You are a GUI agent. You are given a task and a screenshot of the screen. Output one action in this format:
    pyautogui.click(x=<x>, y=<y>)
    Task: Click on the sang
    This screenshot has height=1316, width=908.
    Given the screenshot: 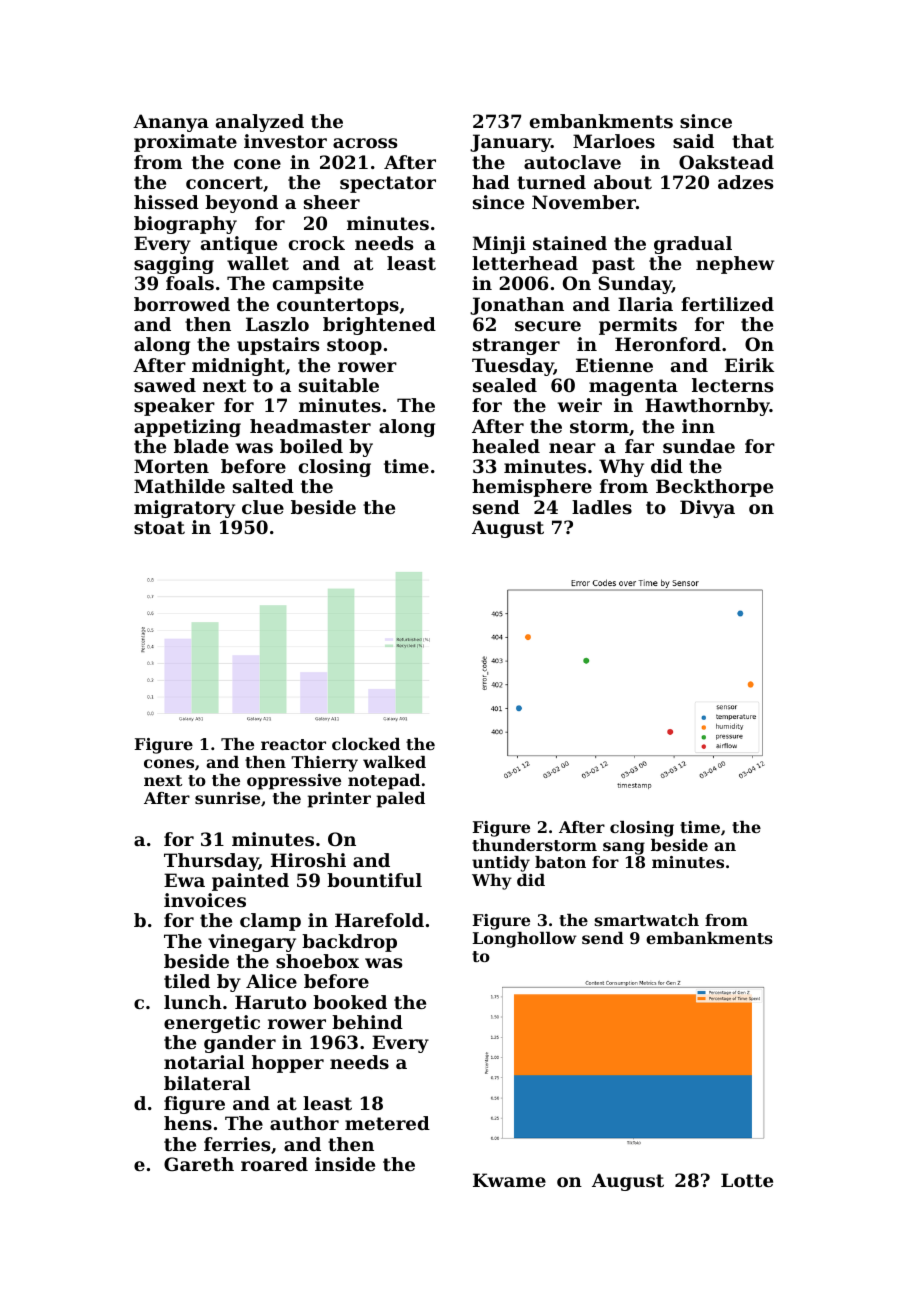 What is the action you would take?
    pyautogui.click(x=624, y=848)
